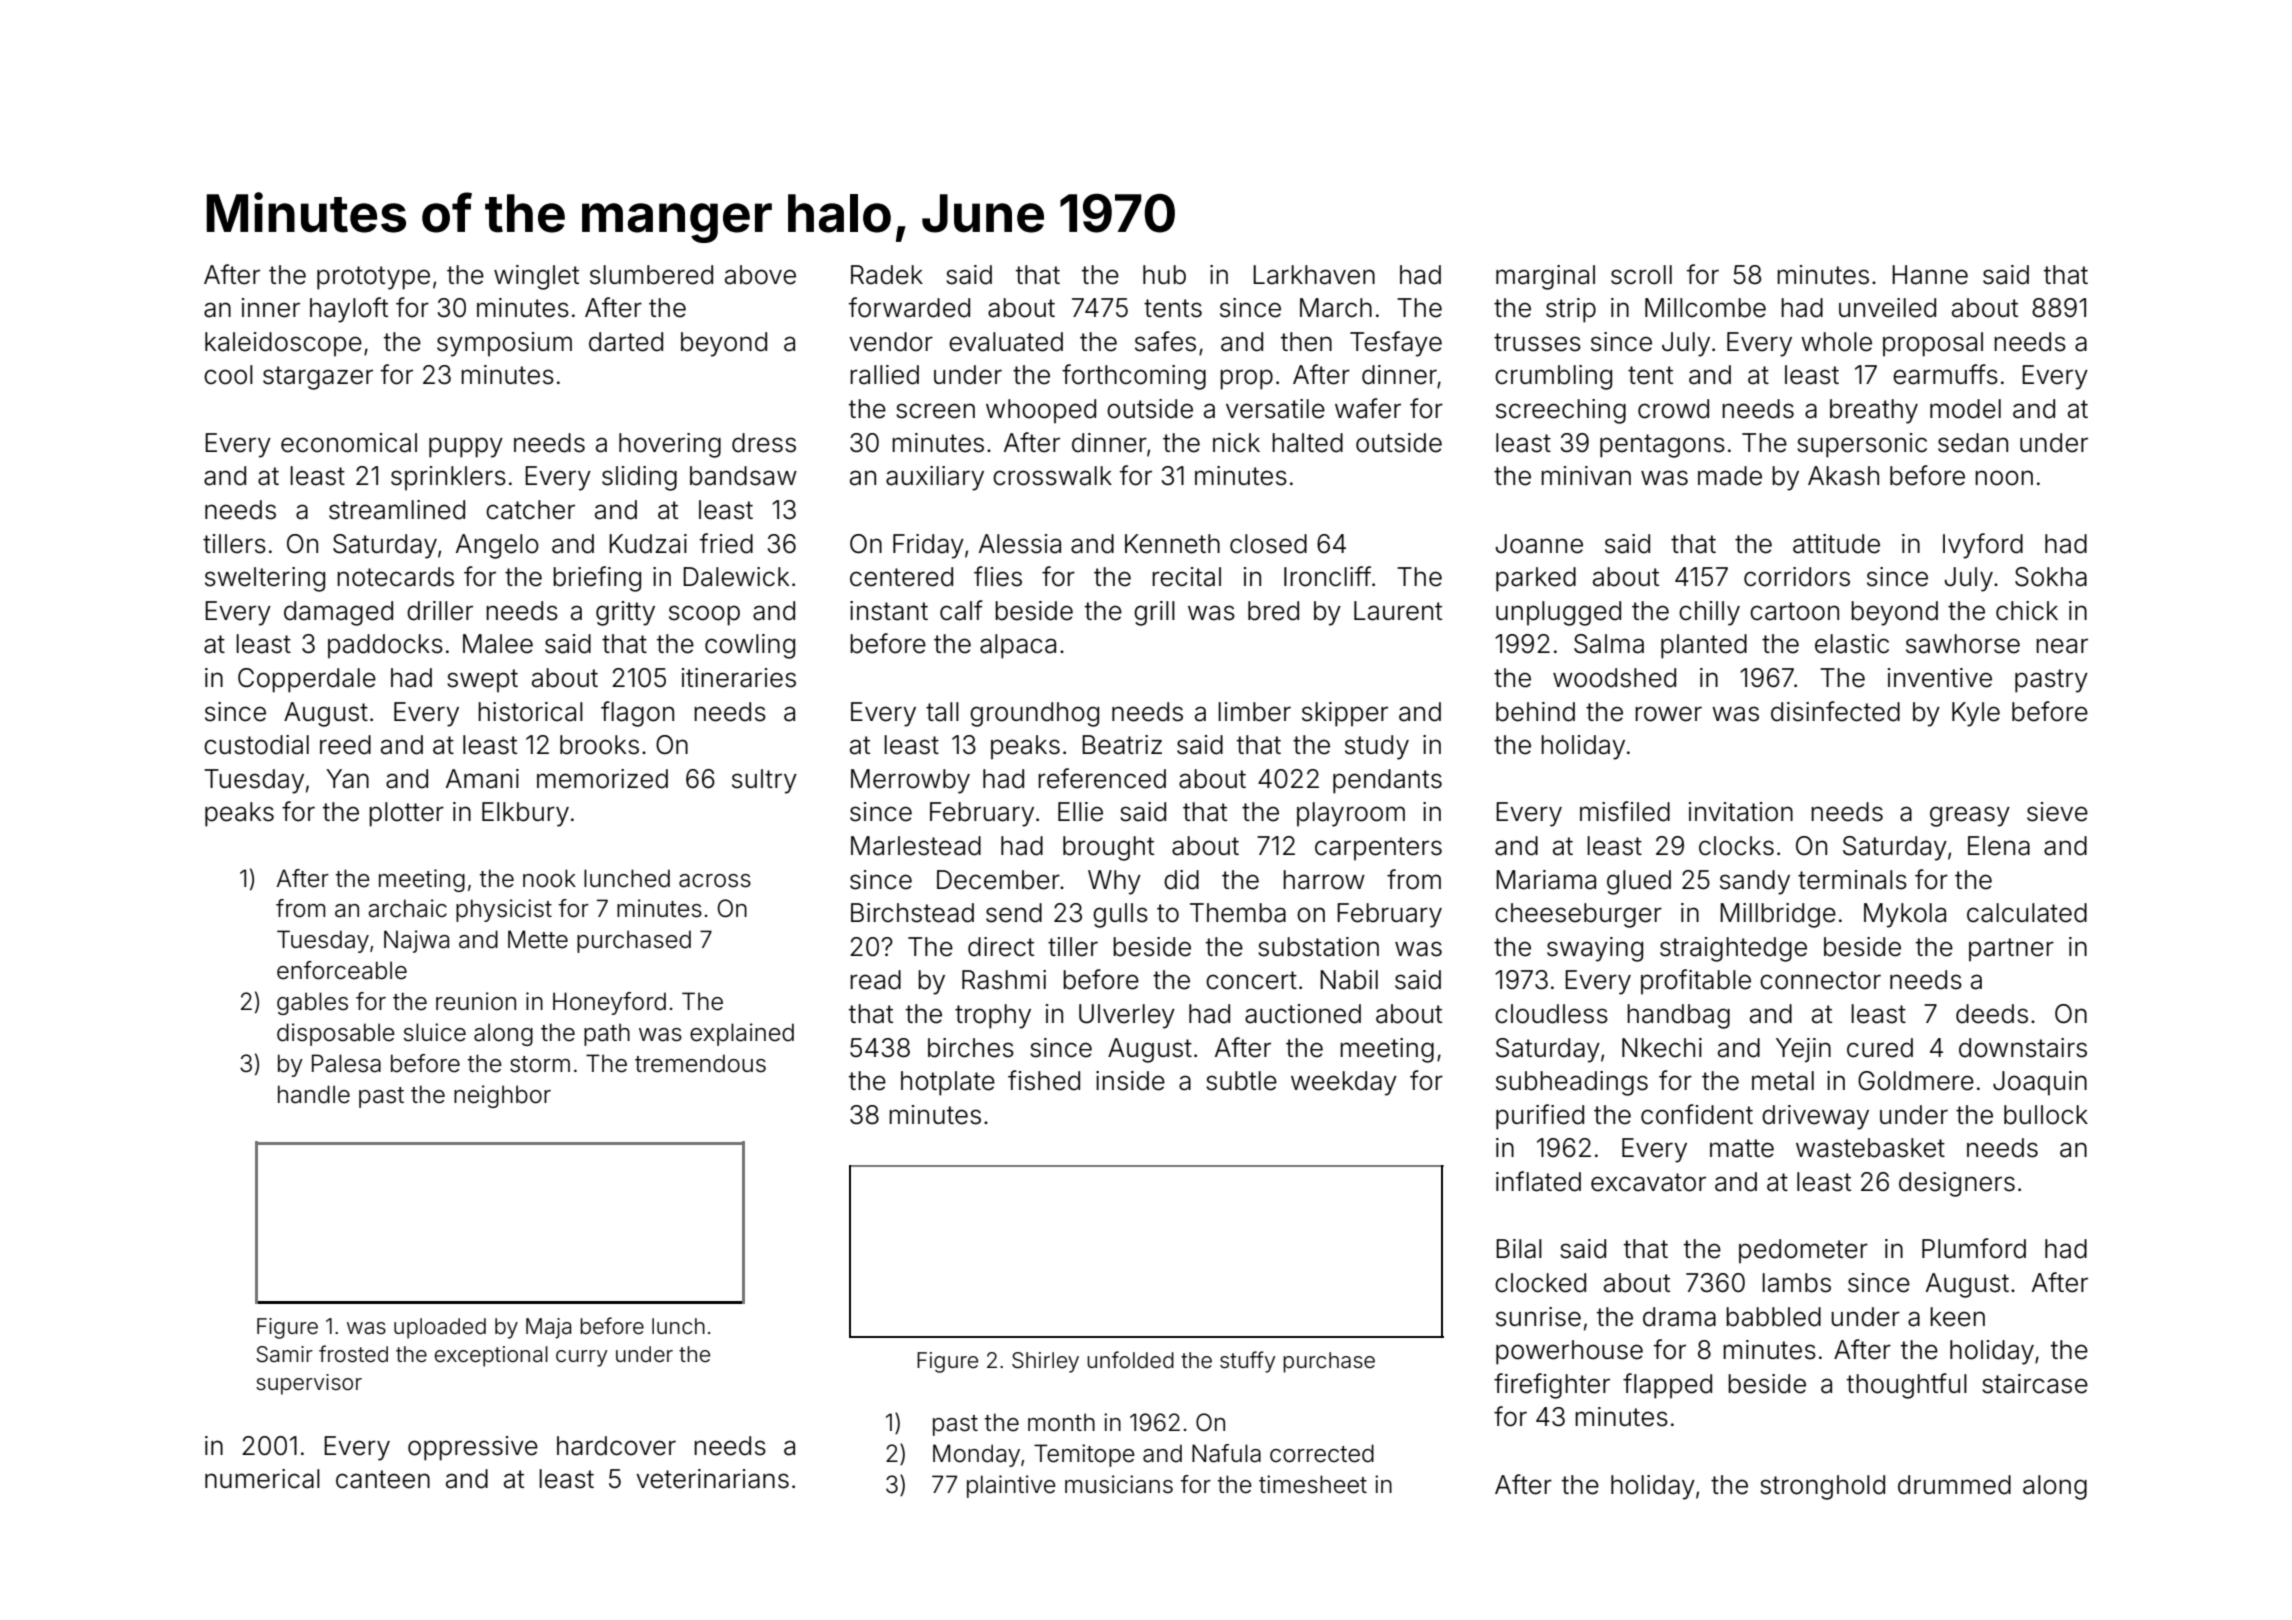 The image size is (2292, 1620). What do you see at coordinates (312, 1003) in the screenshot?
I see `gables` at bounding box center [312, 1003].
